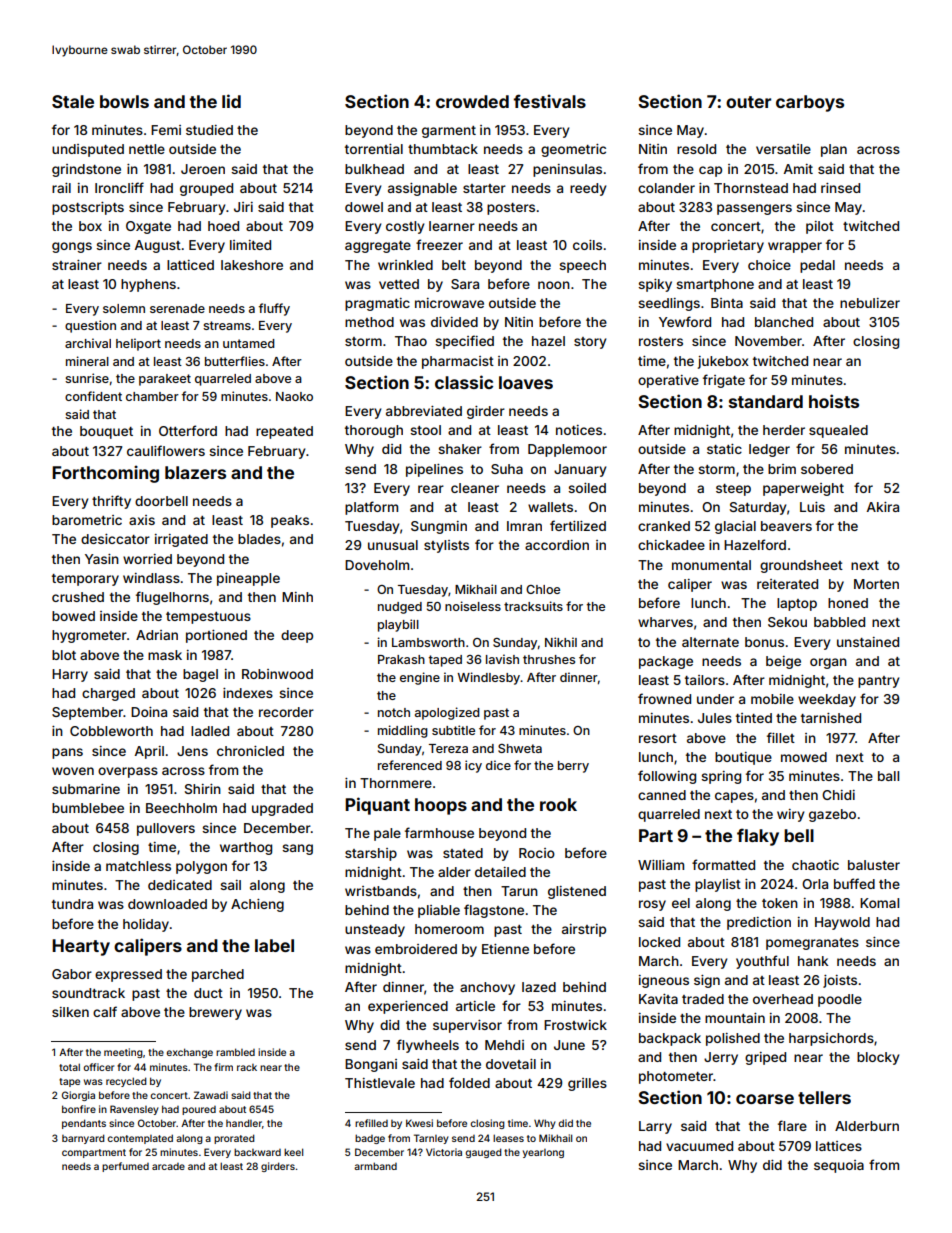 The image size is (952, 1233). I want to click on article, so click(475, 1006).
